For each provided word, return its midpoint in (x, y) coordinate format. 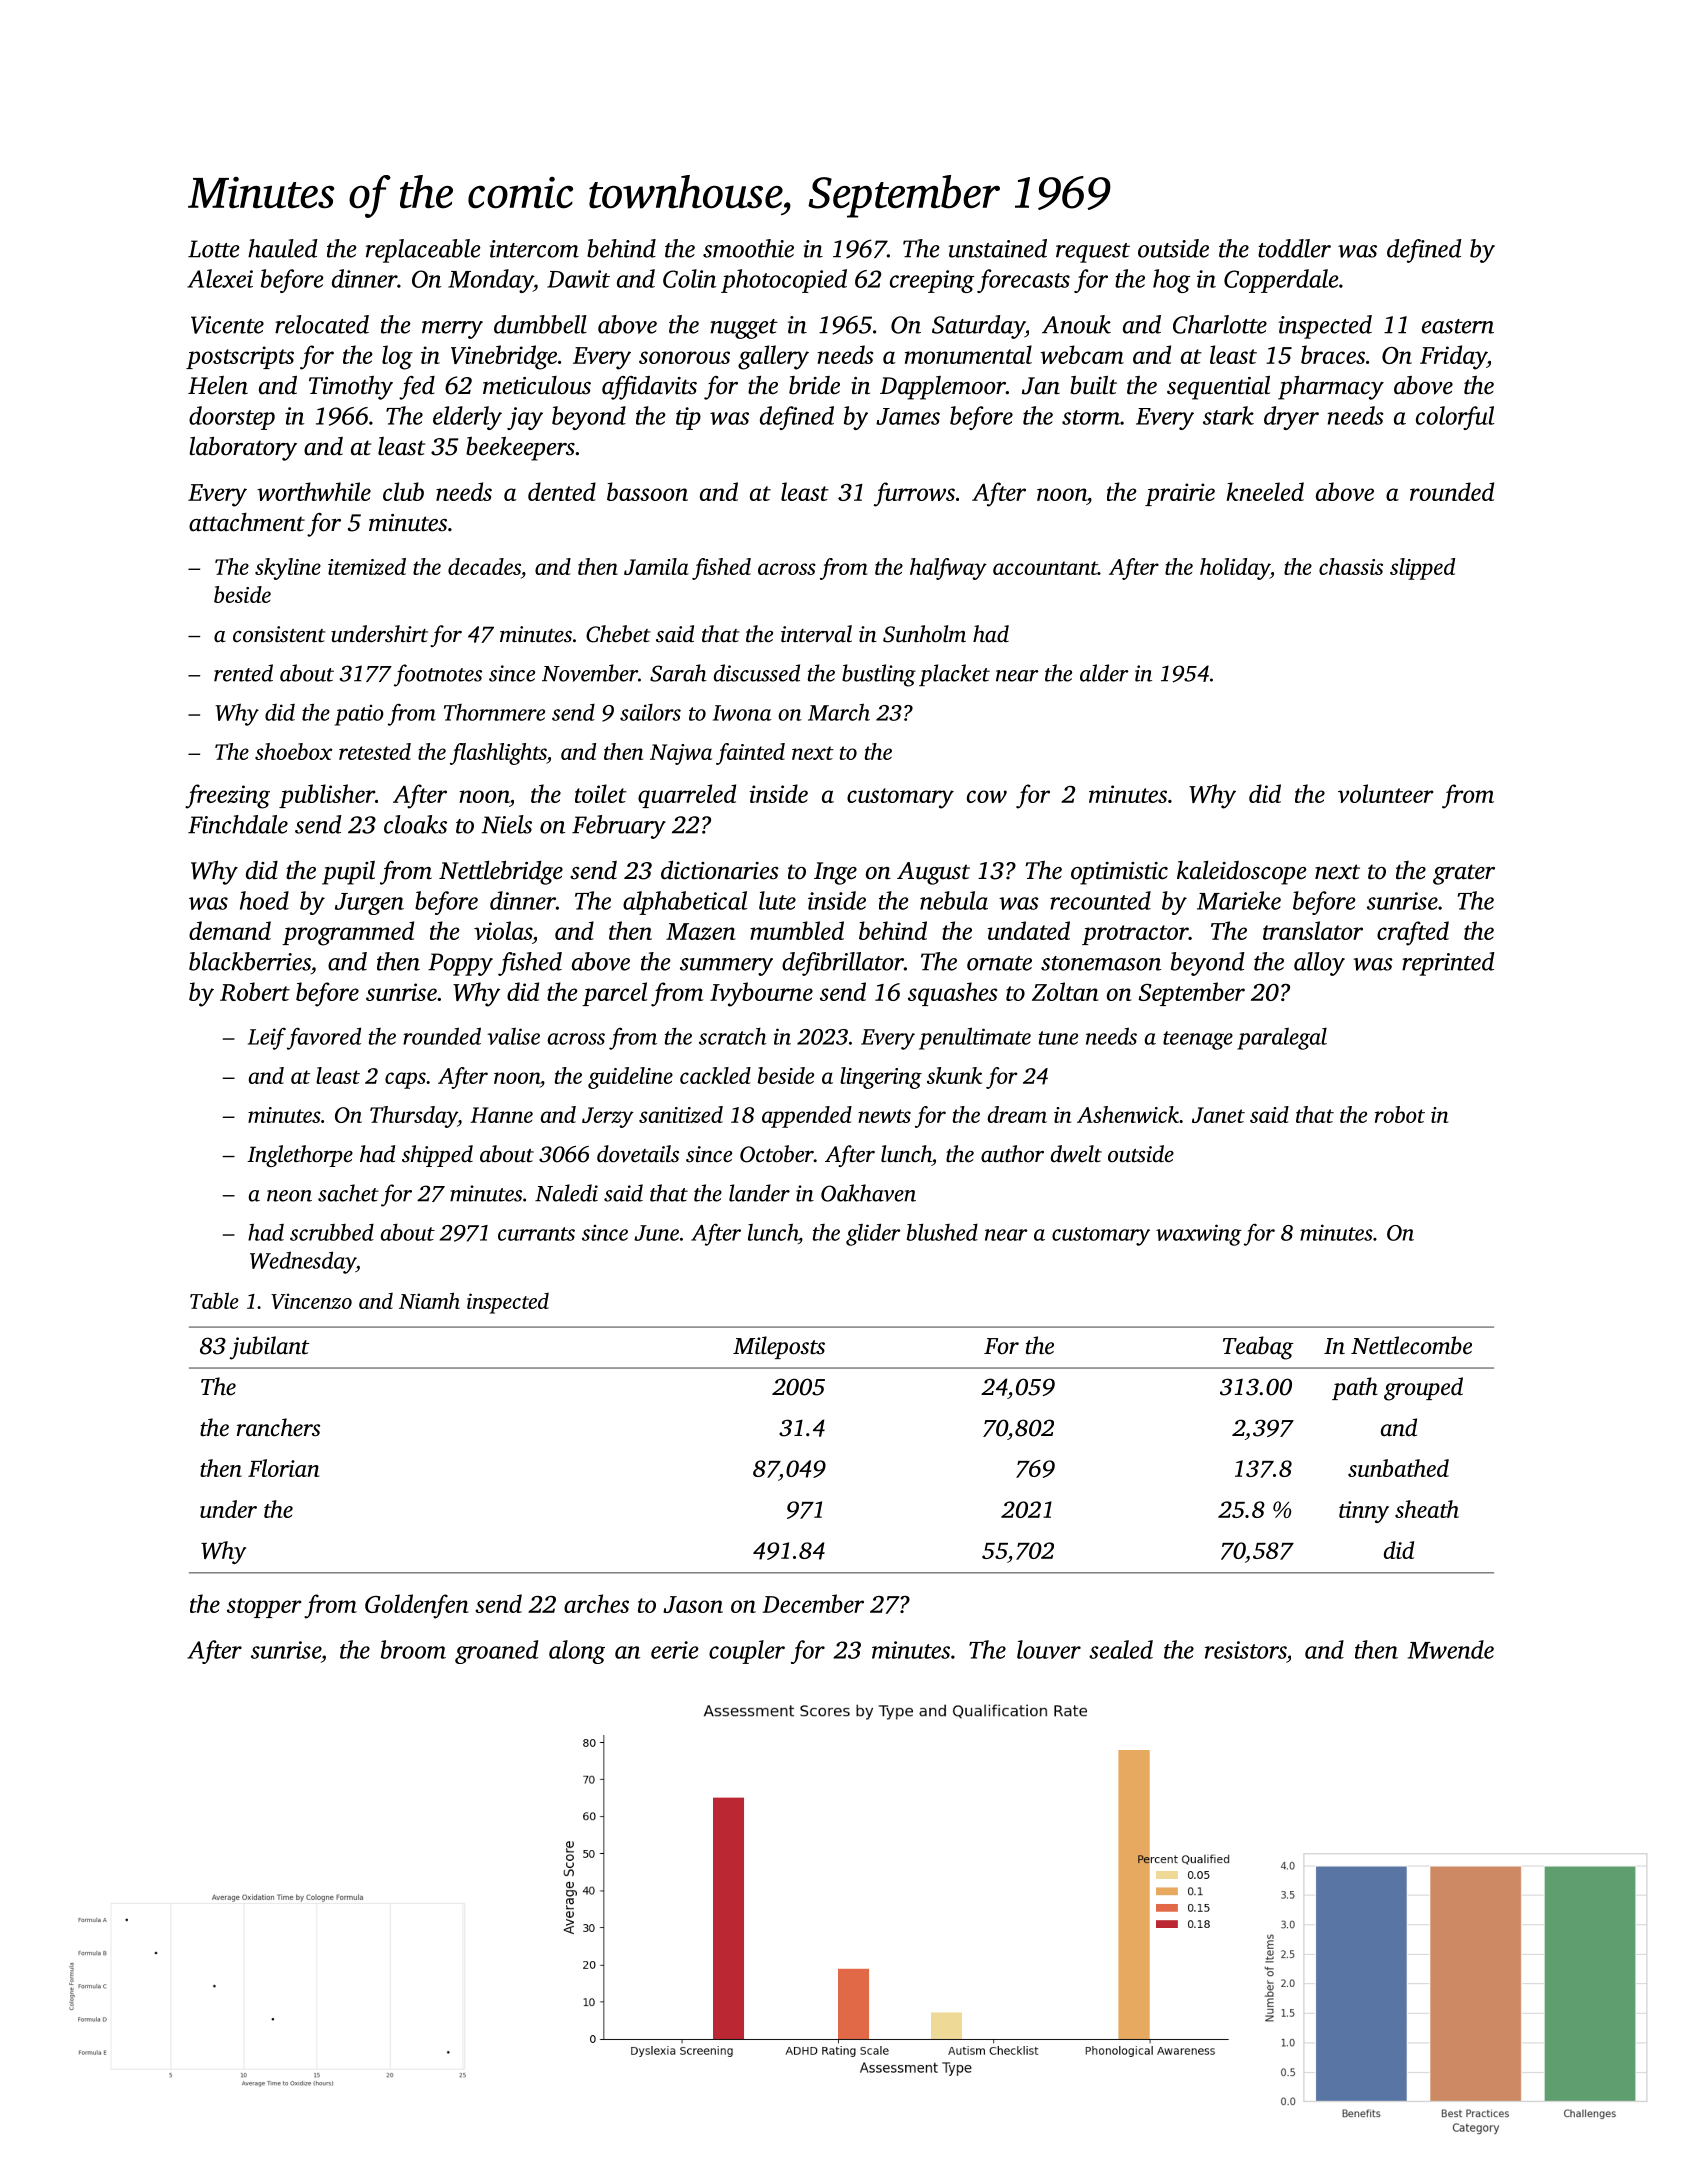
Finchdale (238, 824)
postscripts (240, 357)
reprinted (1448, 964)
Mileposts (779, 1347)
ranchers (278, 1427)
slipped (1422, 569)
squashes (953, 994)
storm (1091, 417)
